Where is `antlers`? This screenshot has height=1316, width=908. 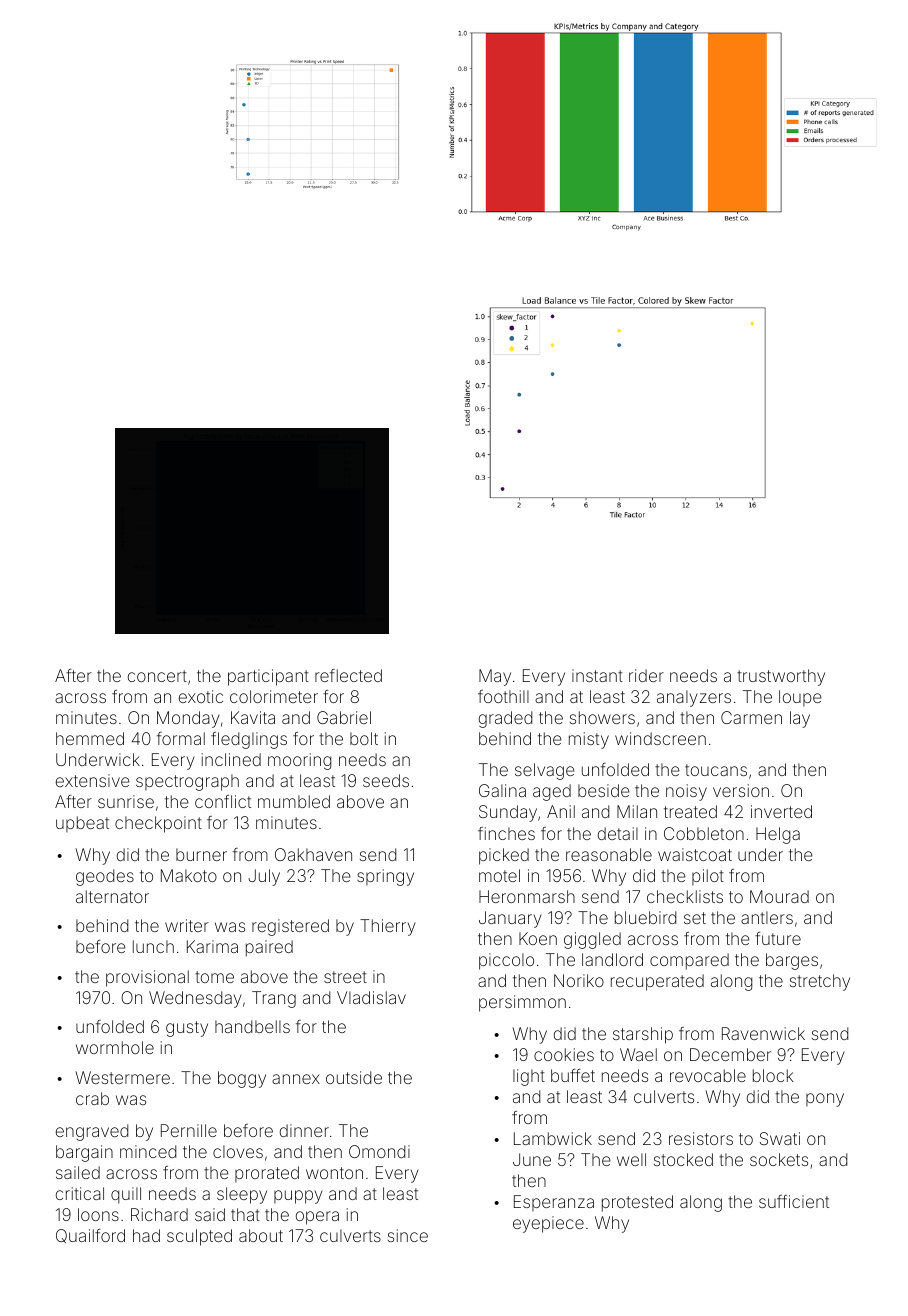
antlers is located at coordinates (767, 917).
